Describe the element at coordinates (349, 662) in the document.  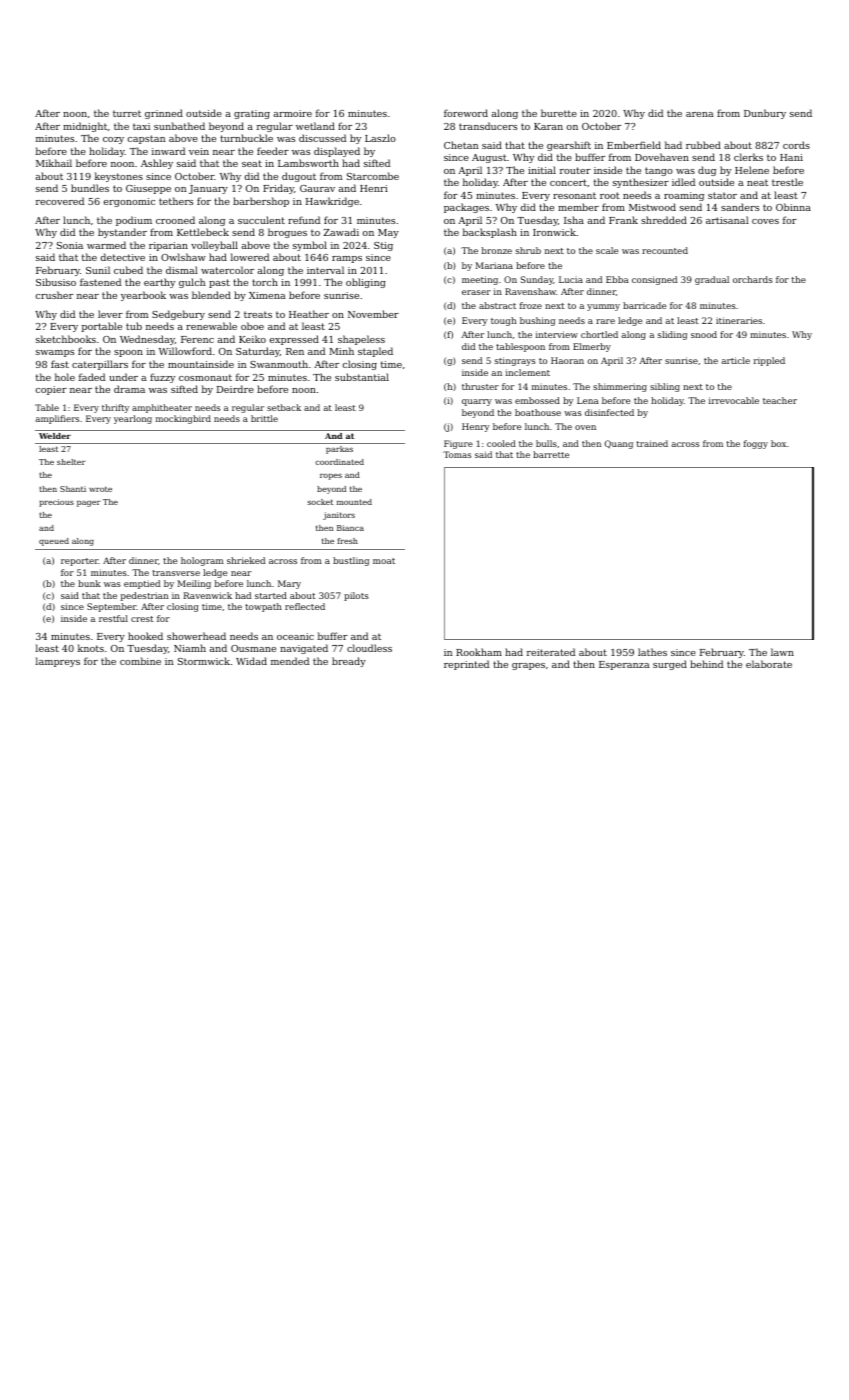
I see `bready` at that location.
